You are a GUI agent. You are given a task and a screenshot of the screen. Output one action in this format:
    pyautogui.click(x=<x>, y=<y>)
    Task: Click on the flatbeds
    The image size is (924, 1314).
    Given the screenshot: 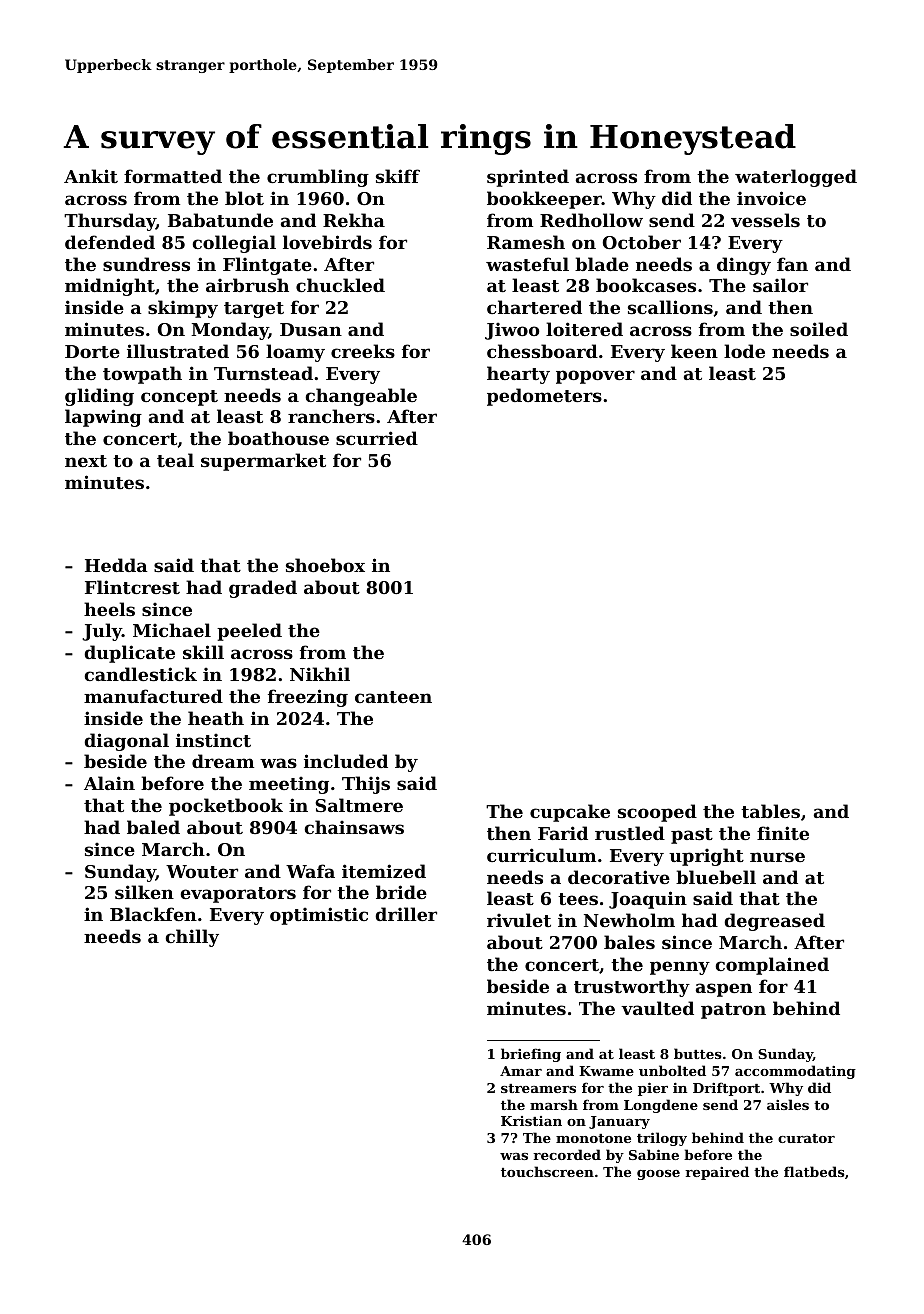 What is the action you would take?
    pyautogui.click(x=814, y=1171)
